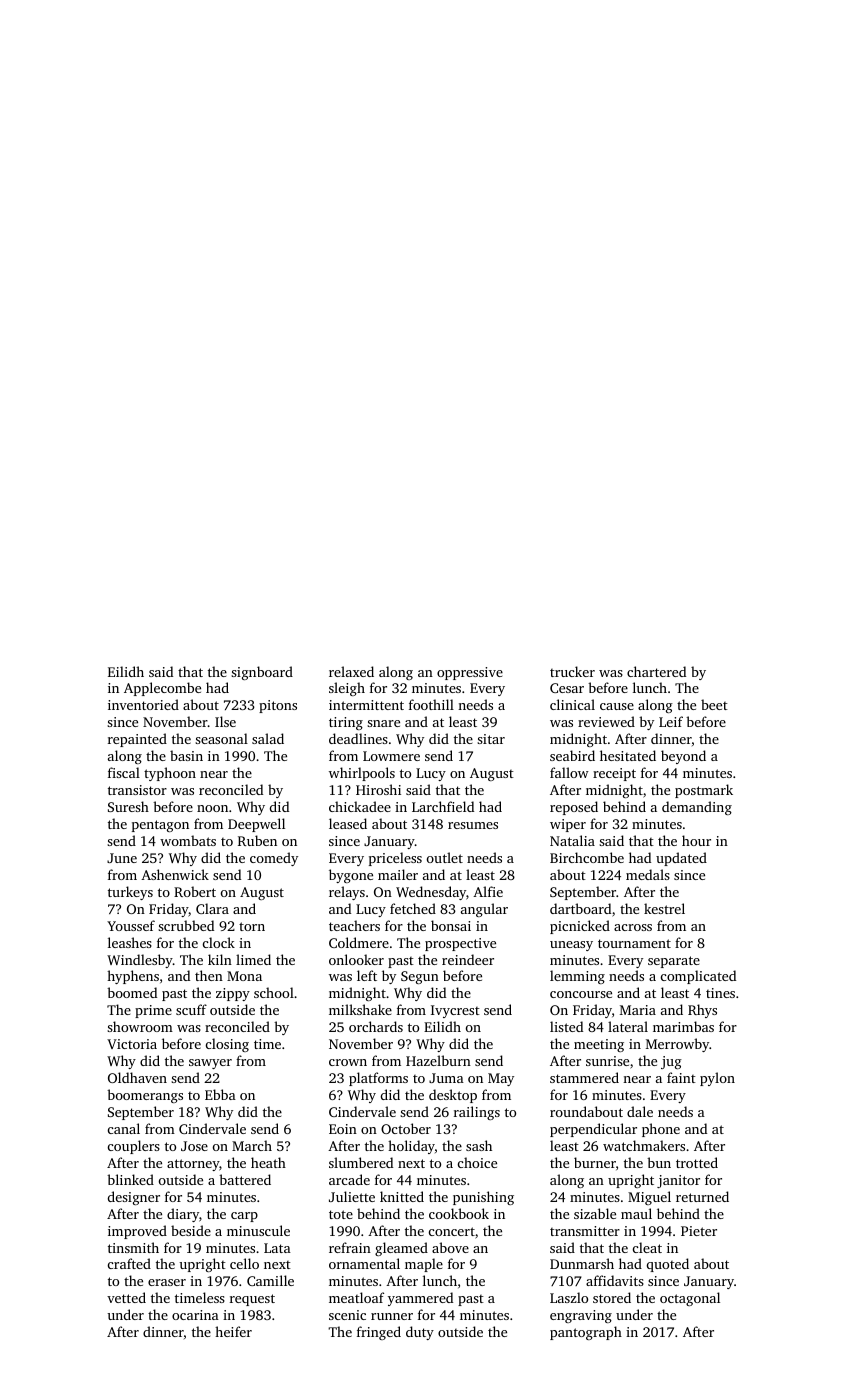 Image resolution: width=849 pixels, height=1400 pixels. What do you see at coordinates (470, 673) in the screenshot?
I see `oppressive` at bounding box center [470, 673].
